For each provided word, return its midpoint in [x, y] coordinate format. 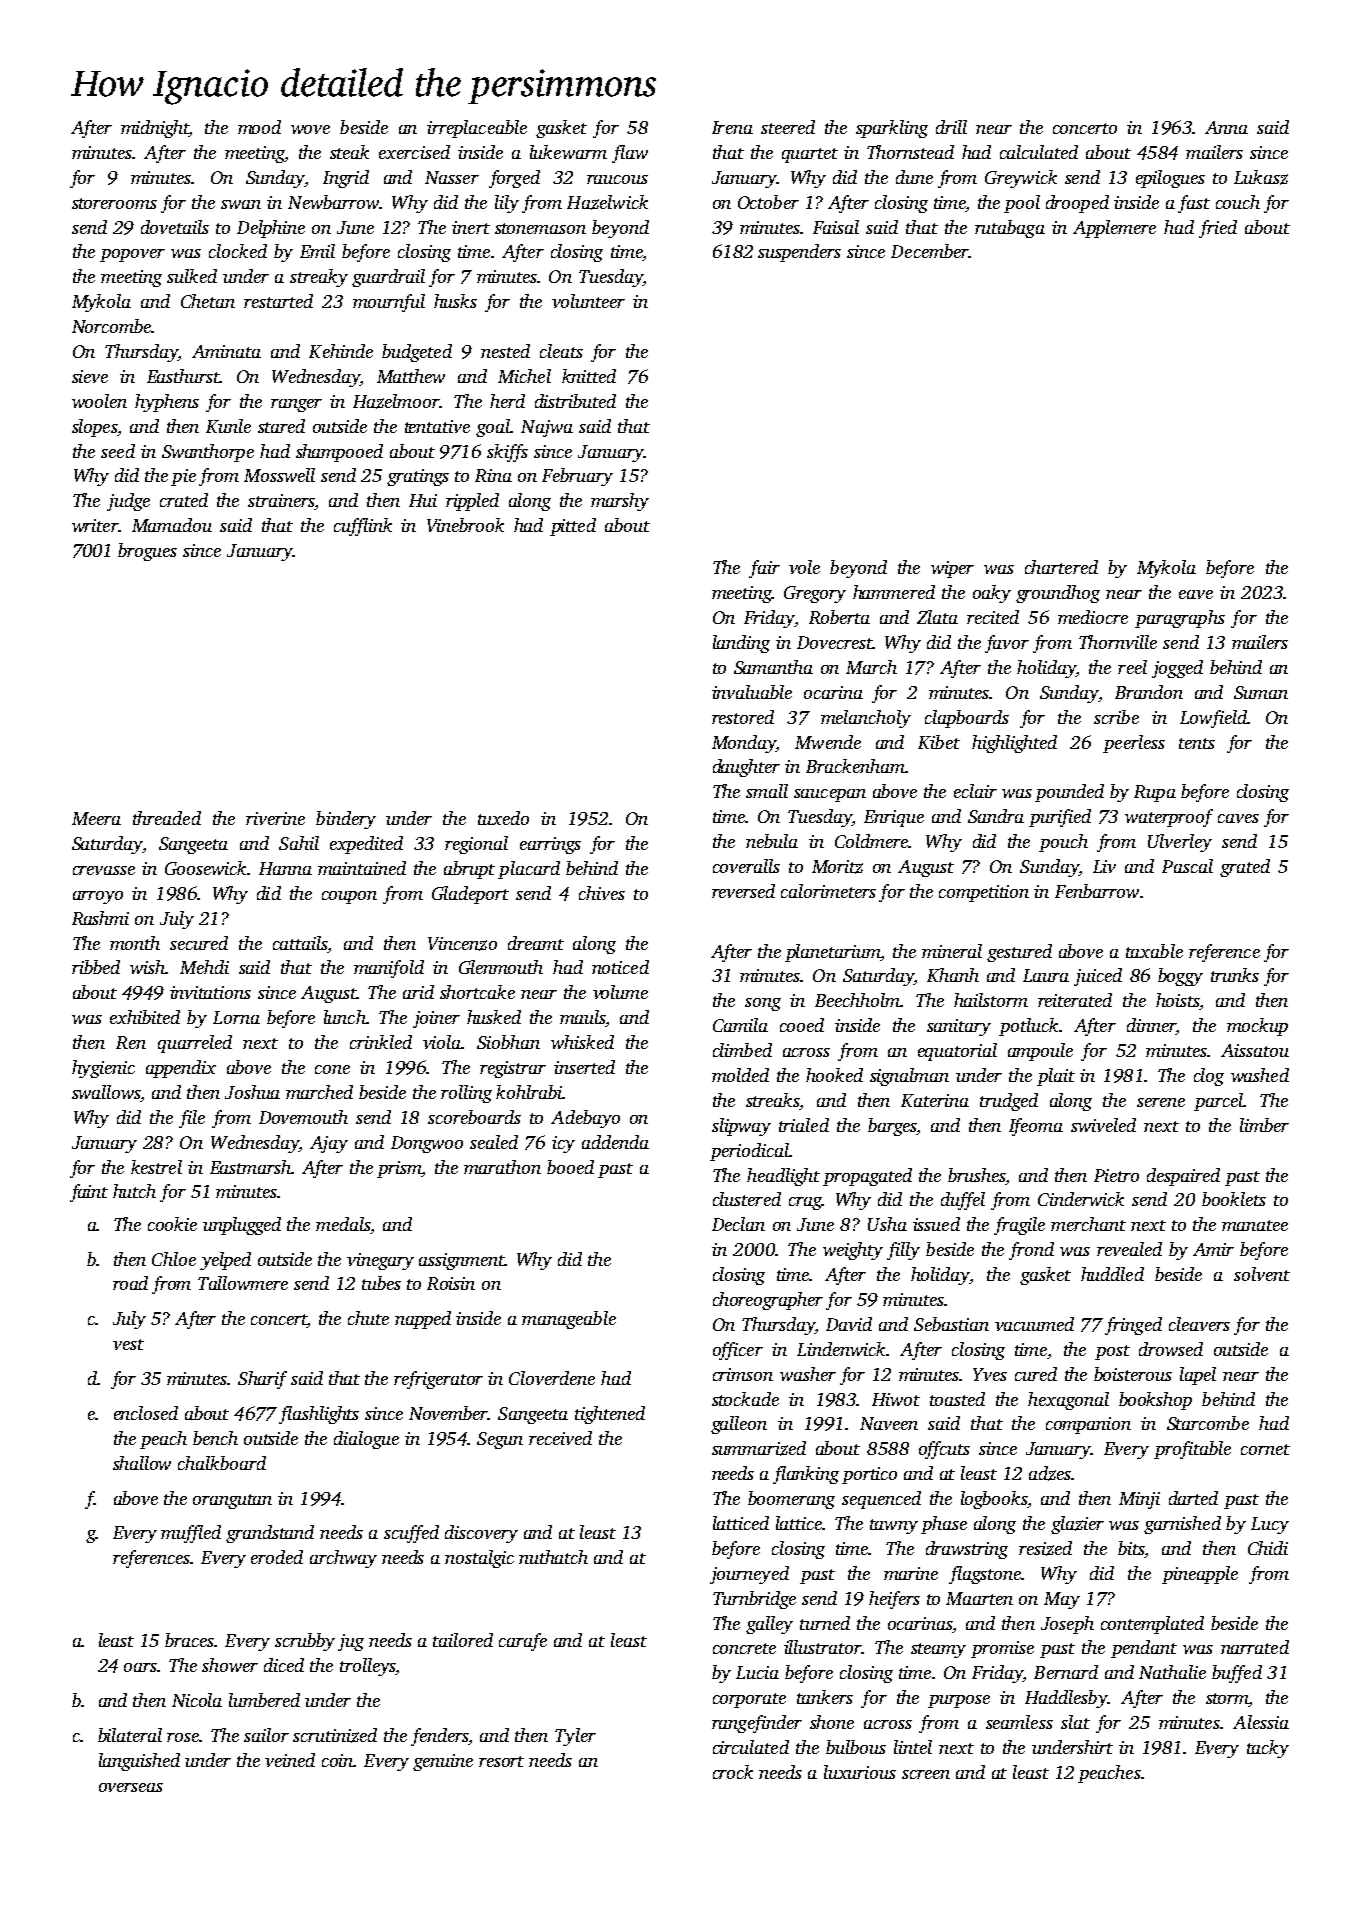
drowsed [1171, 1349]
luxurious [860, 1772]
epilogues [1170, 179]
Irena [732, 127]
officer [738, 1351]
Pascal [1187, 866]
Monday [744, 744]
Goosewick [205, 868]
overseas [131, 1787]
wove [310, 129]
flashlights [319, 1415]
